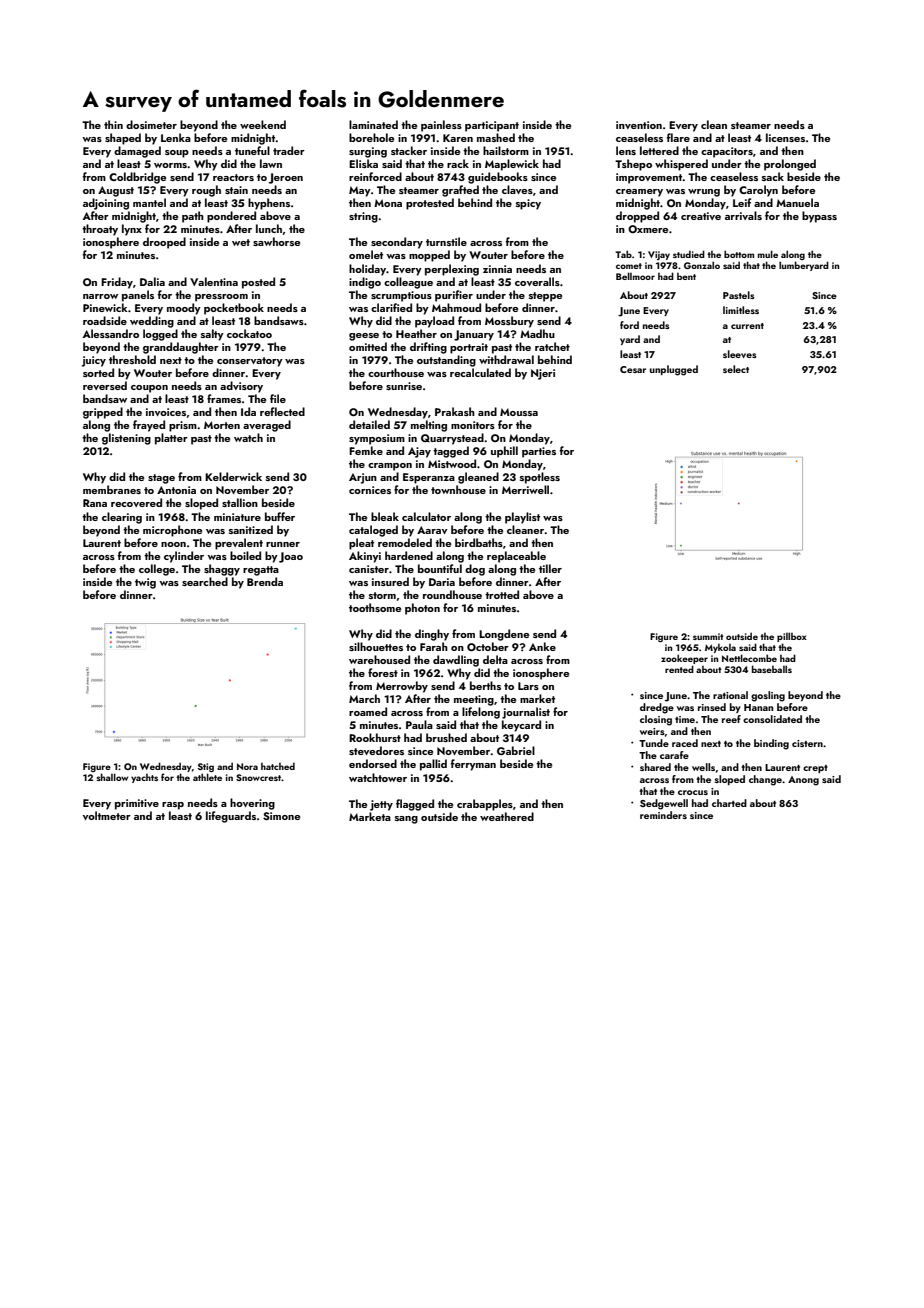 This document has width=924, height=1308. What do you see at coordinates (432, 530) in the document?
I see `Aarav` at bounding box center [432, 530].
